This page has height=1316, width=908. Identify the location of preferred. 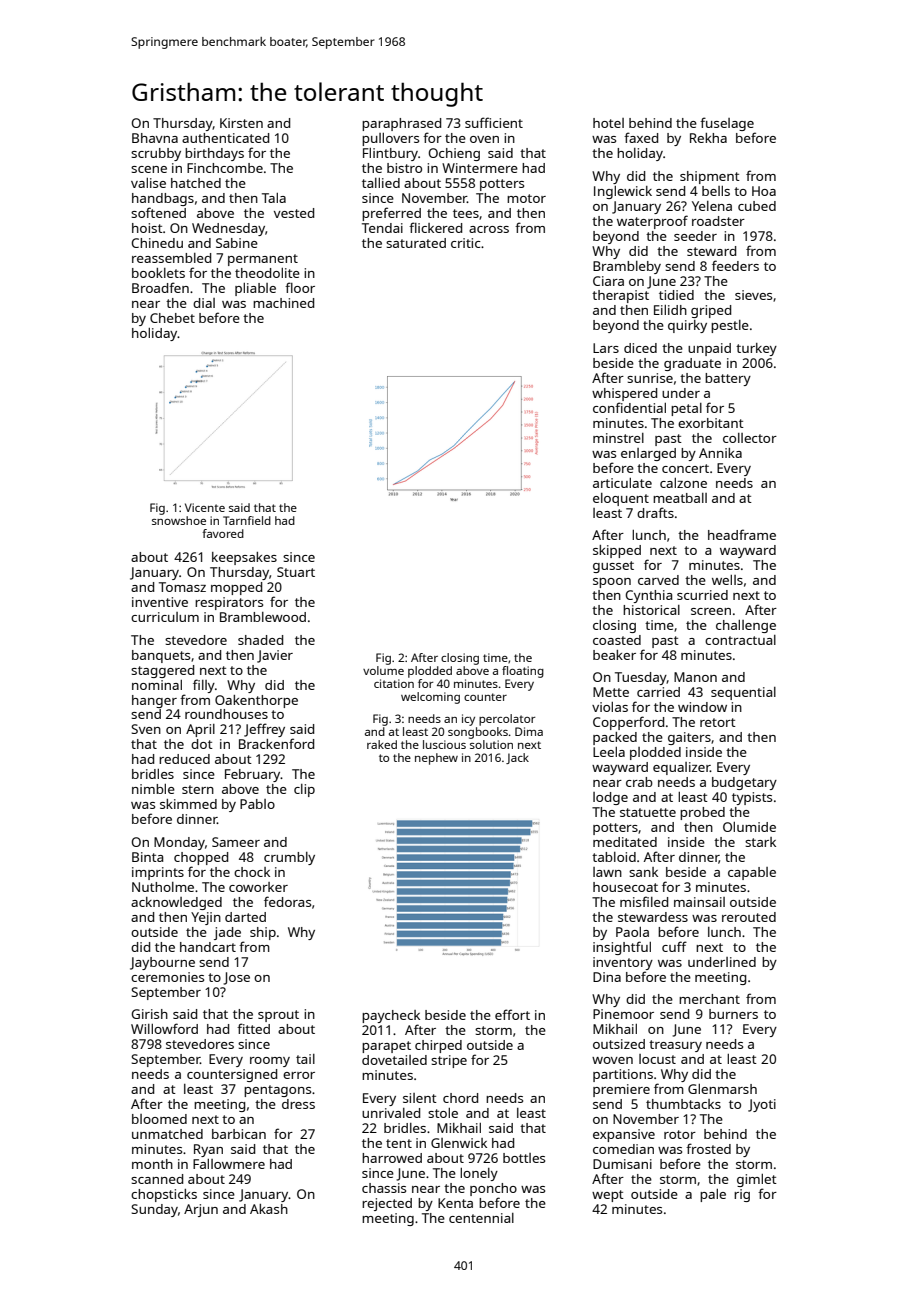
(391, 214).
